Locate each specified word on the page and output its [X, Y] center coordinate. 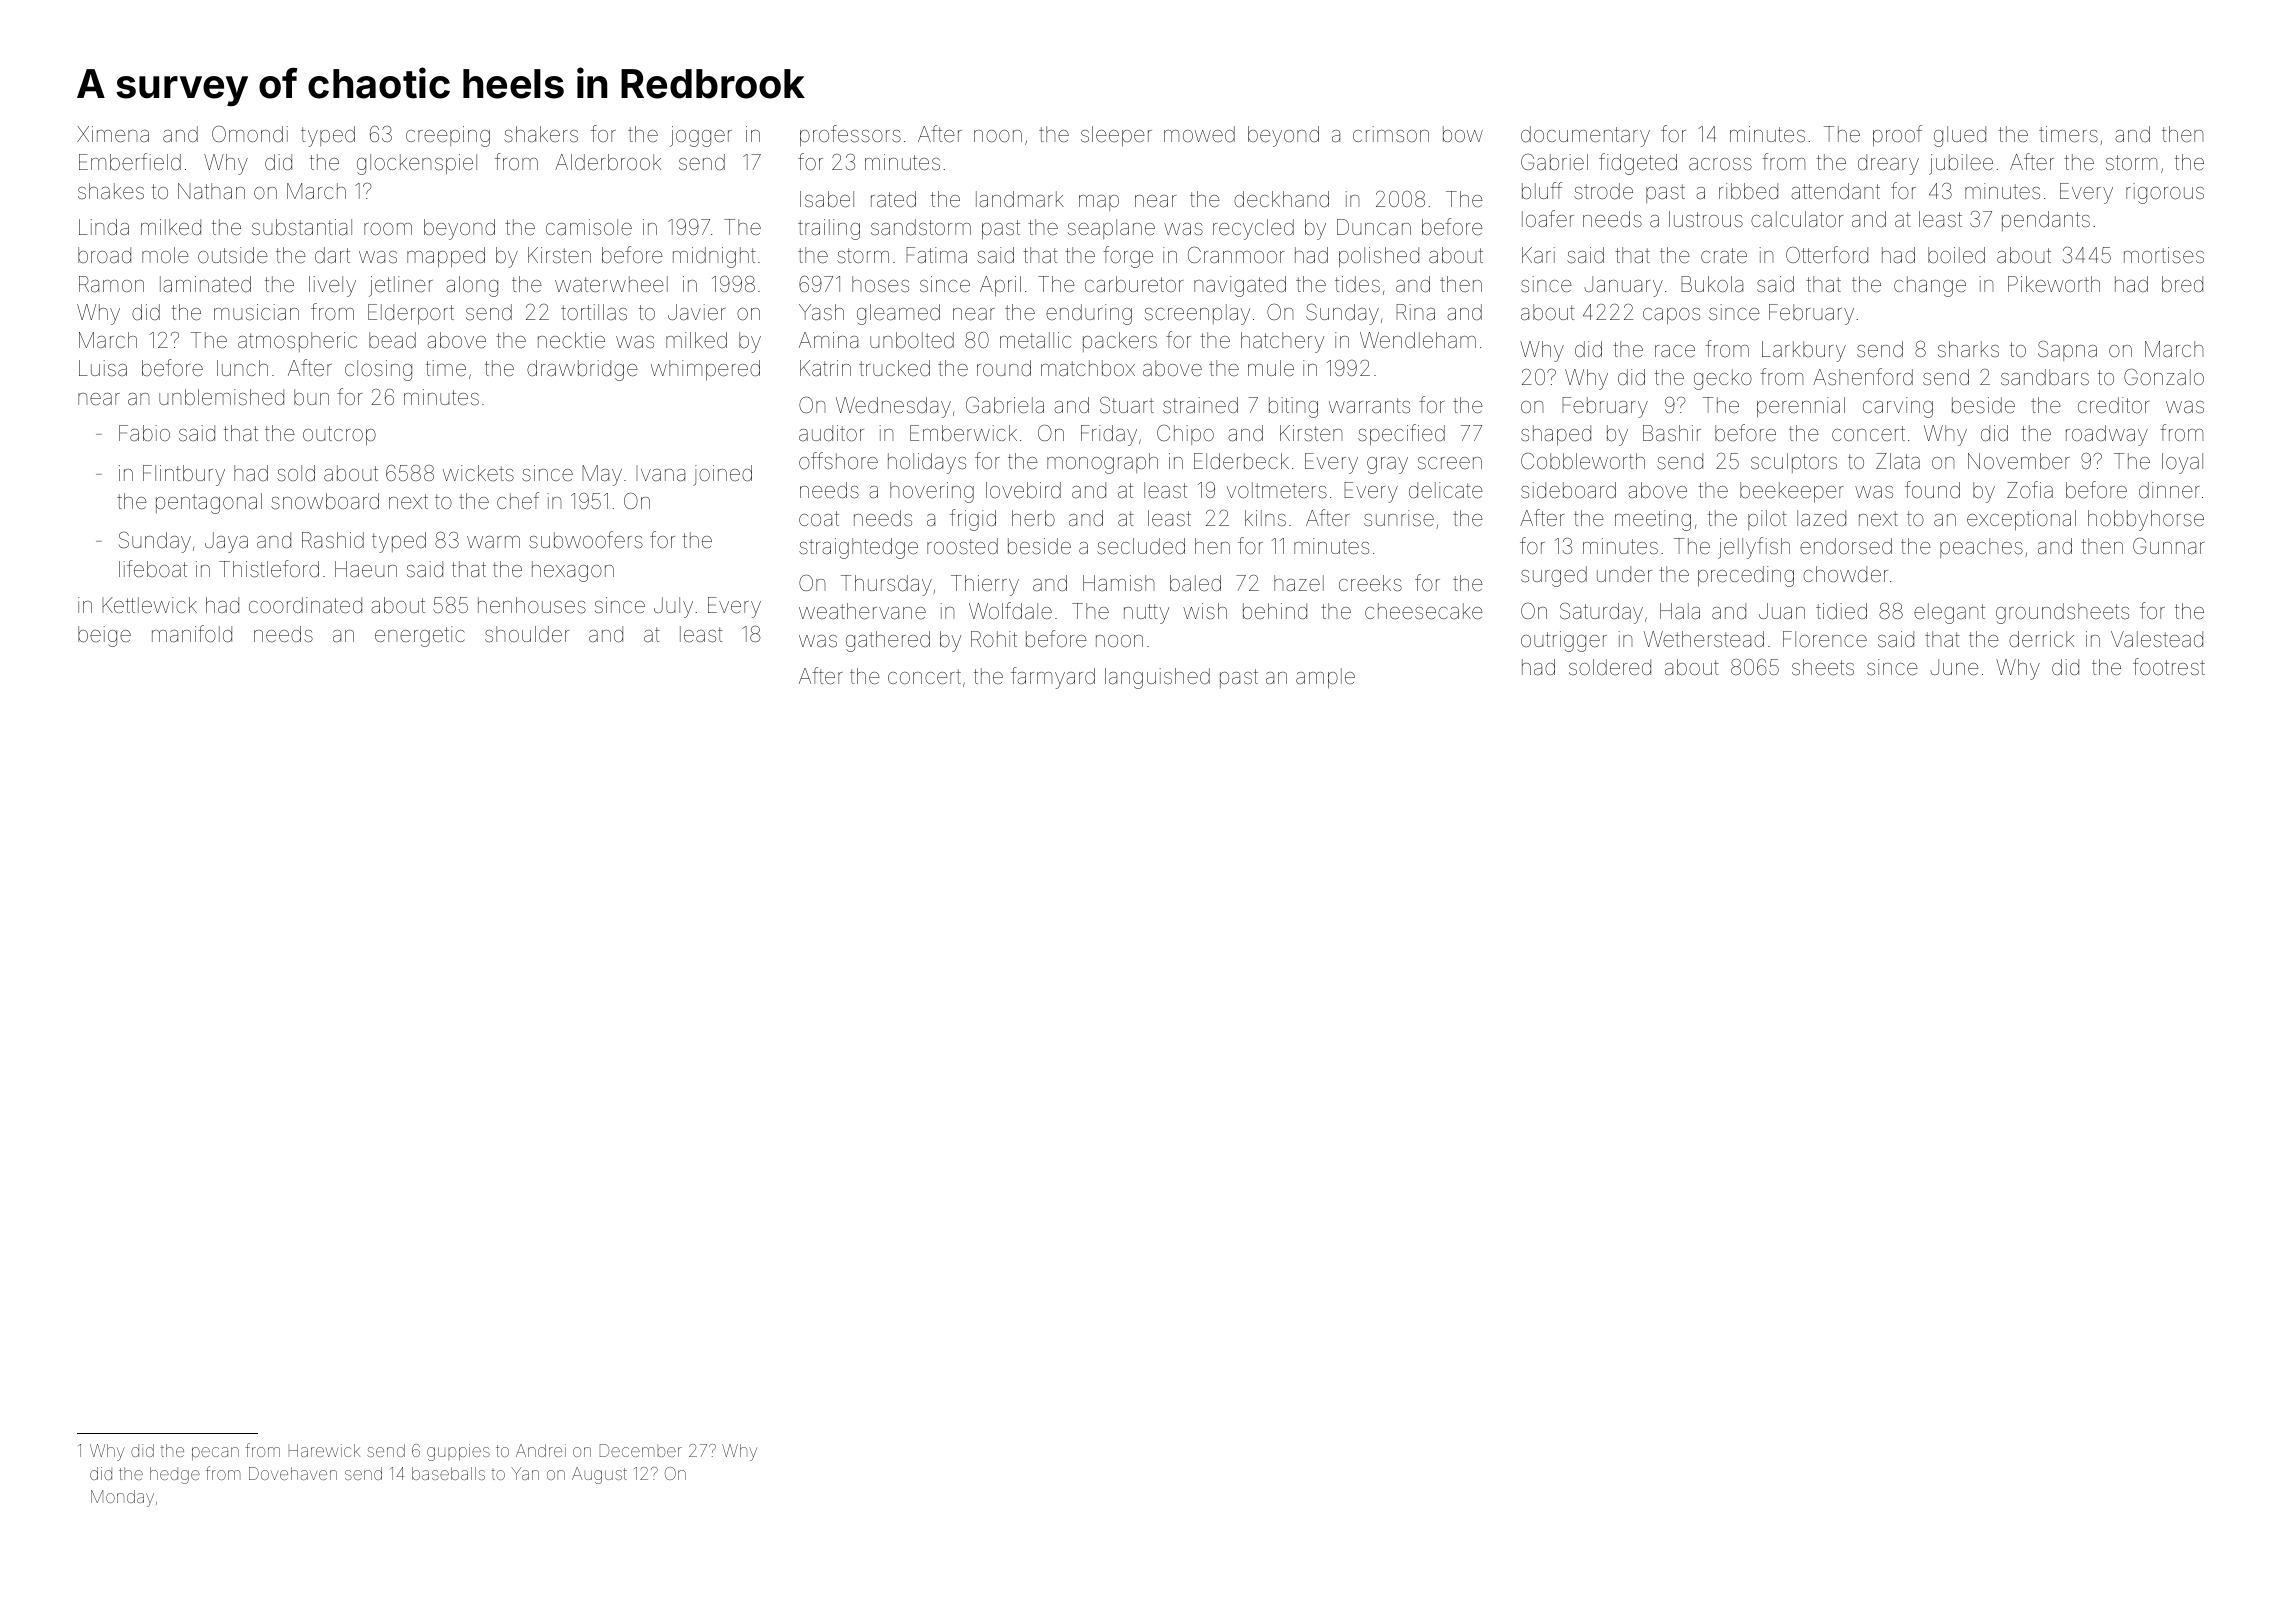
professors [850, 136]
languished [1157, 678]
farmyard [1053, 678]
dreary [1888, 164]
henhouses [532, 605]
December [641, 1450]
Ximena [113, 134]
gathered [888, 641]
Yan [525, 1473]
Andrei [541, 1450]
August [599, 1475]
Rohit [994, 639]
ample [1325, 678]
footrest [2169, 667]
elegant [1949, 613]
